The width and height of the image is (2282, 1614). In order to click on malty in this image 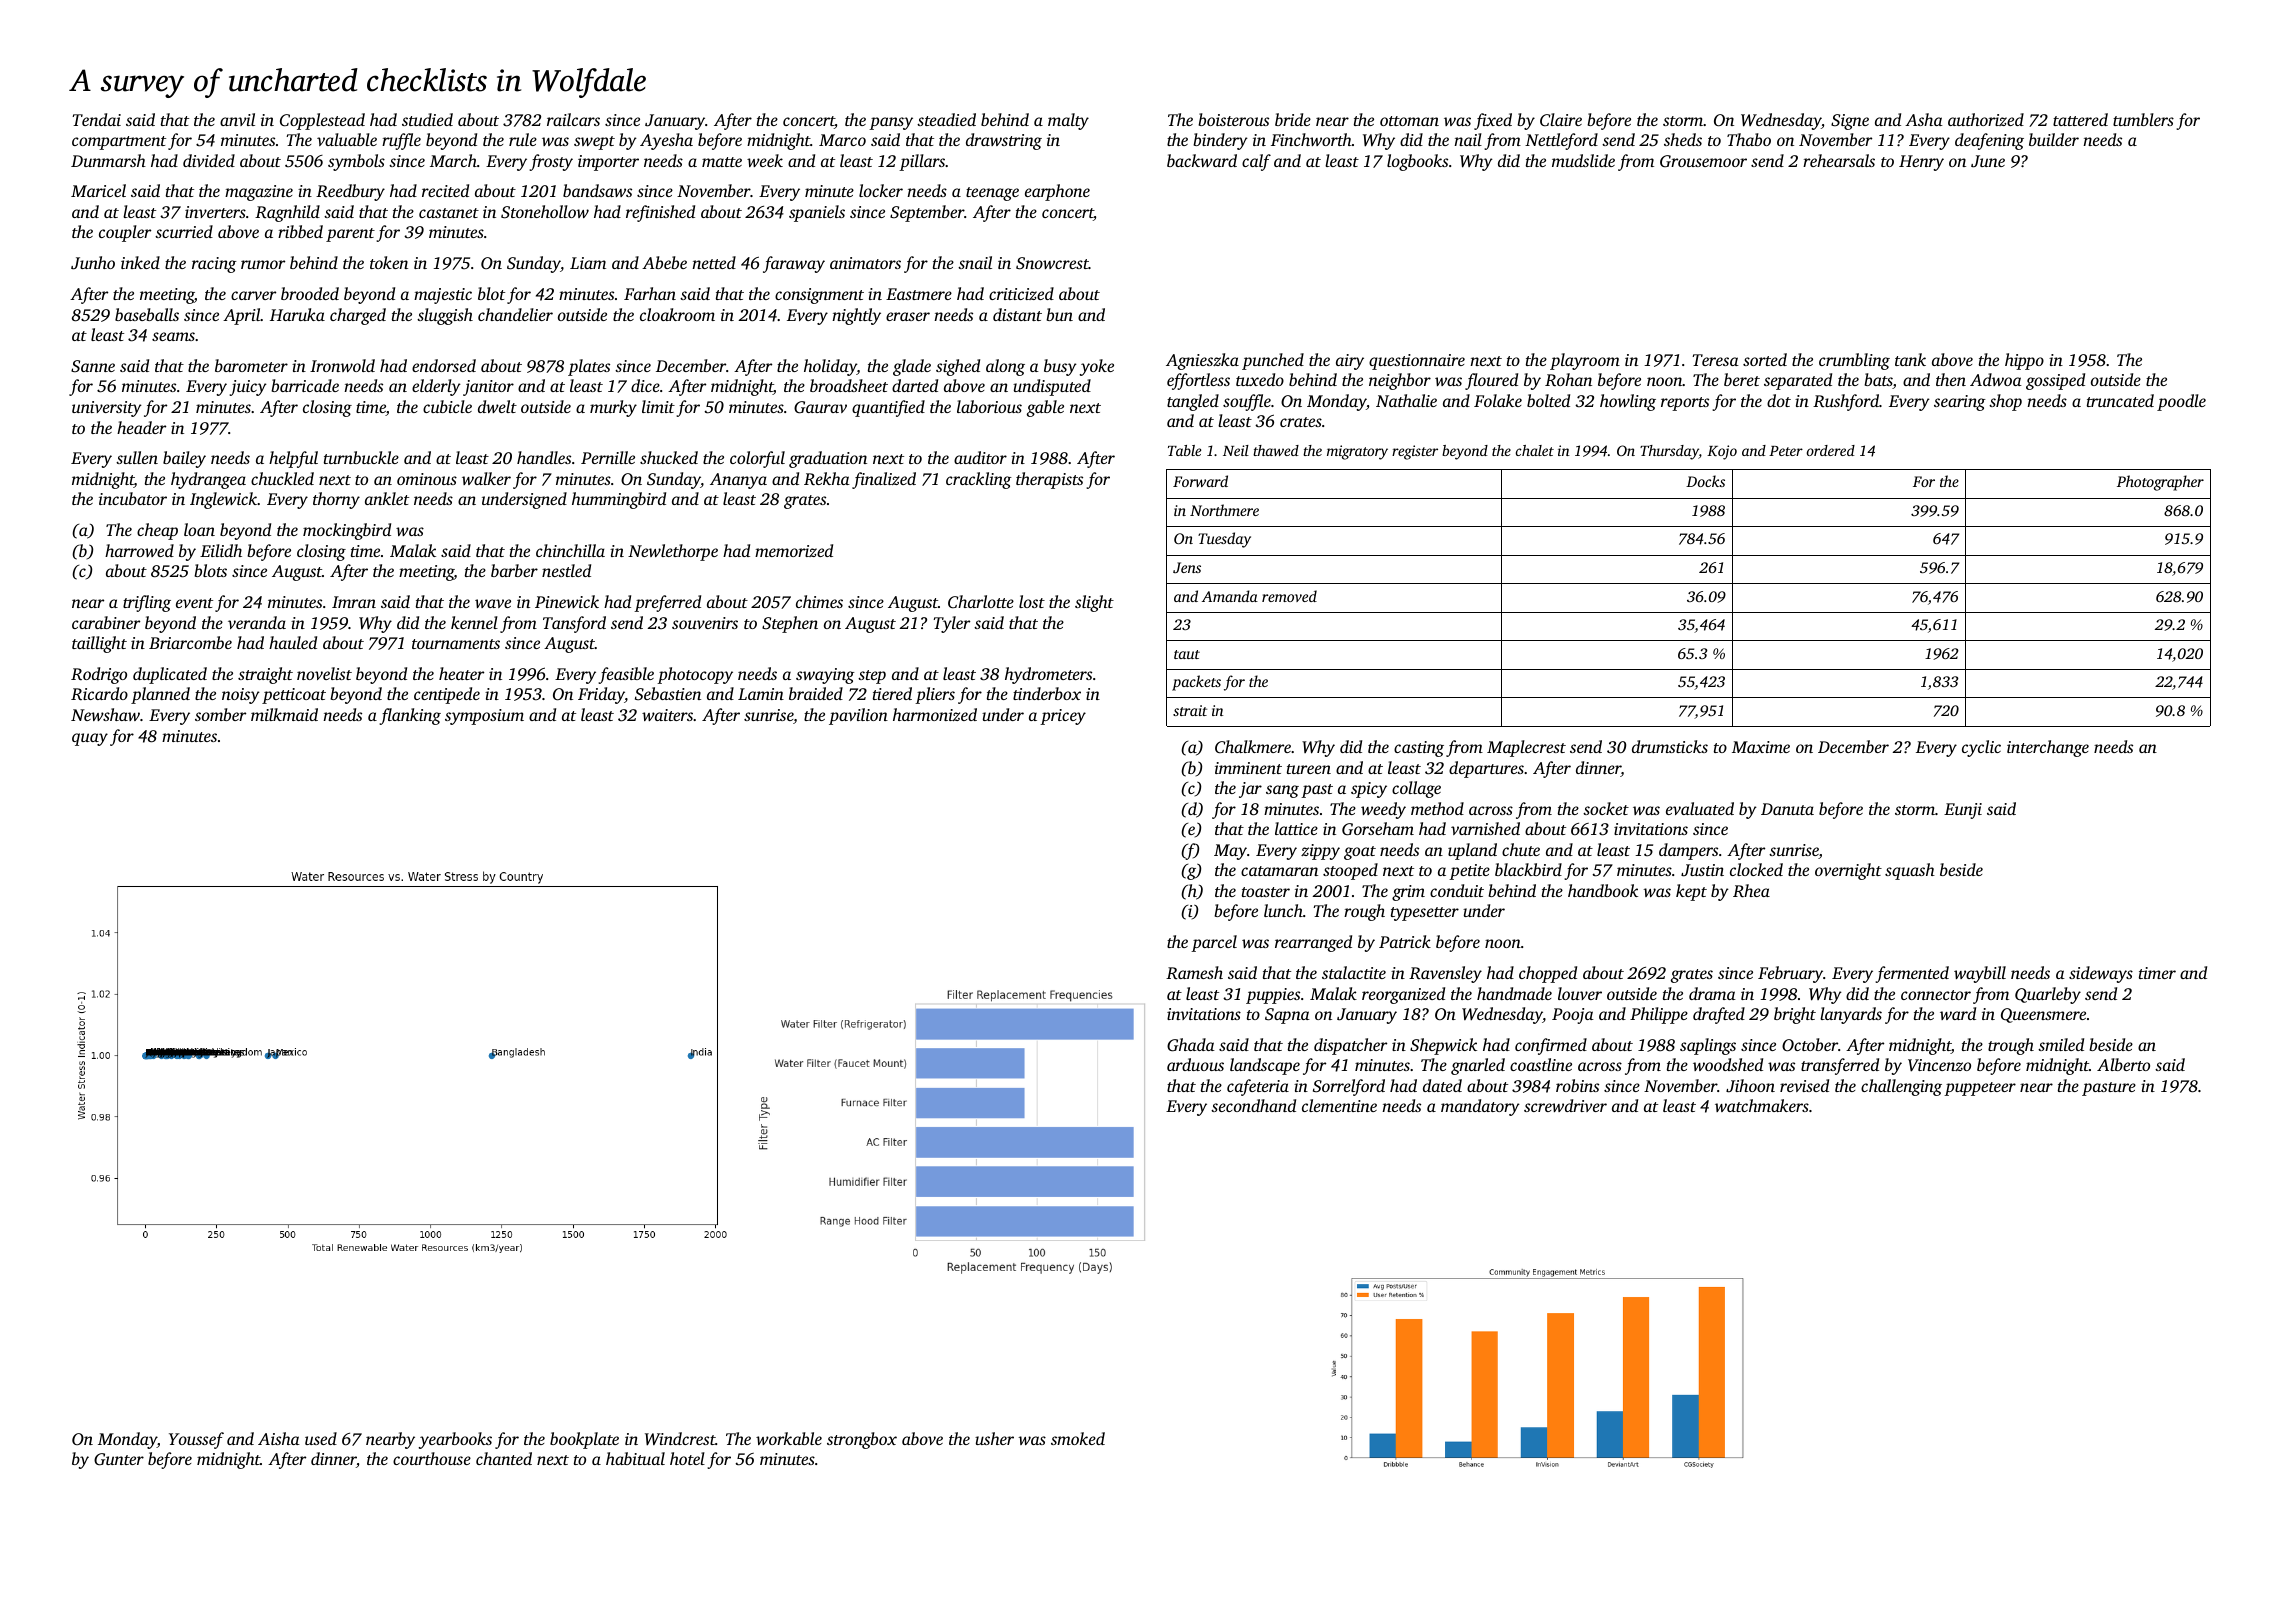, I will do `click(1068, 121)`.
